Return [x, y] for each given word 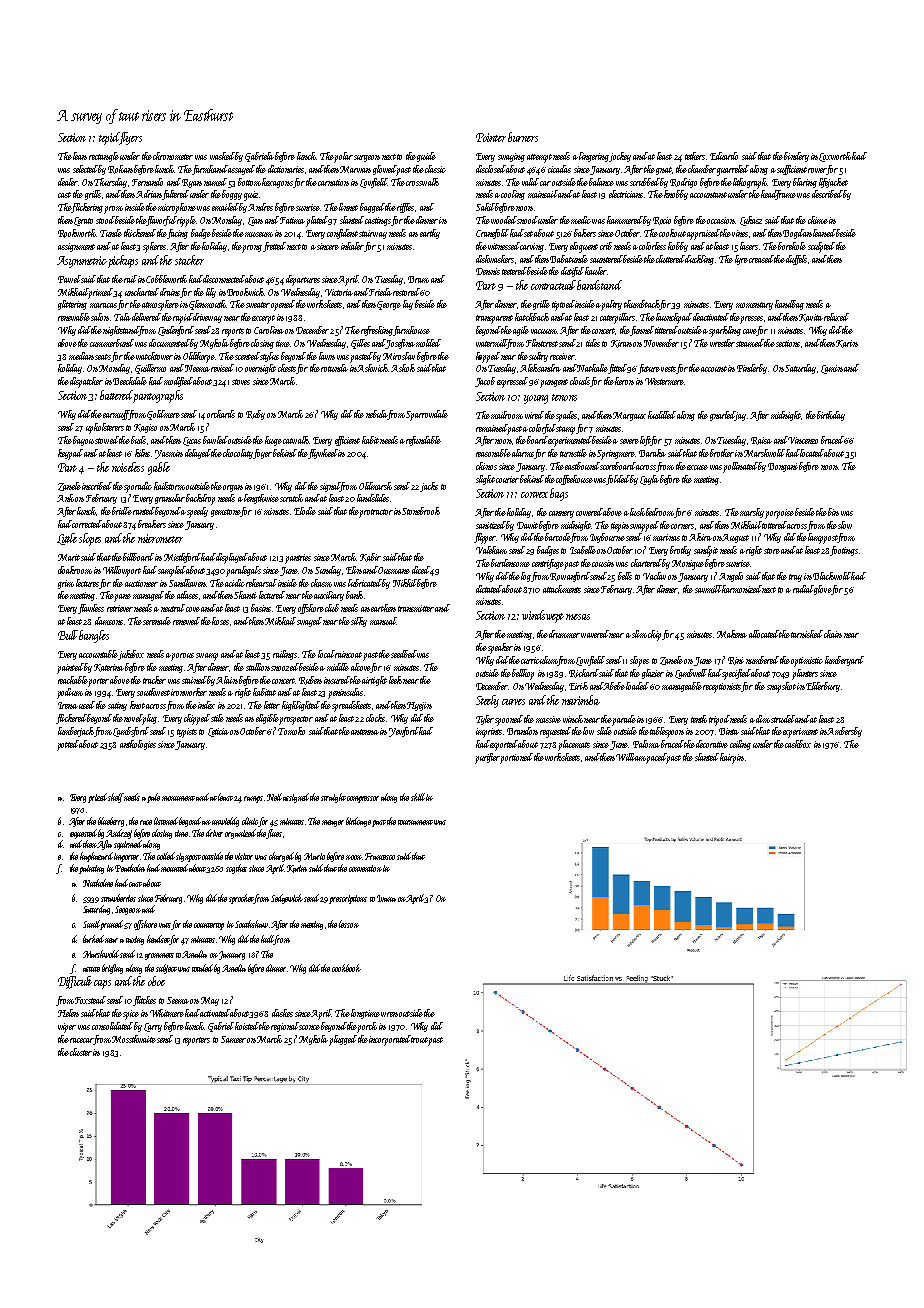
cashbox [798, 744]
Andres [260, 207]
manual [383, 621]
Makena [732, 634]
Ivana [386, 898]
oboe [156, 981]
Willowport [122, 571]
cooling [513, 195]
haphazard [96, 857]
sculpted [821, 247]
